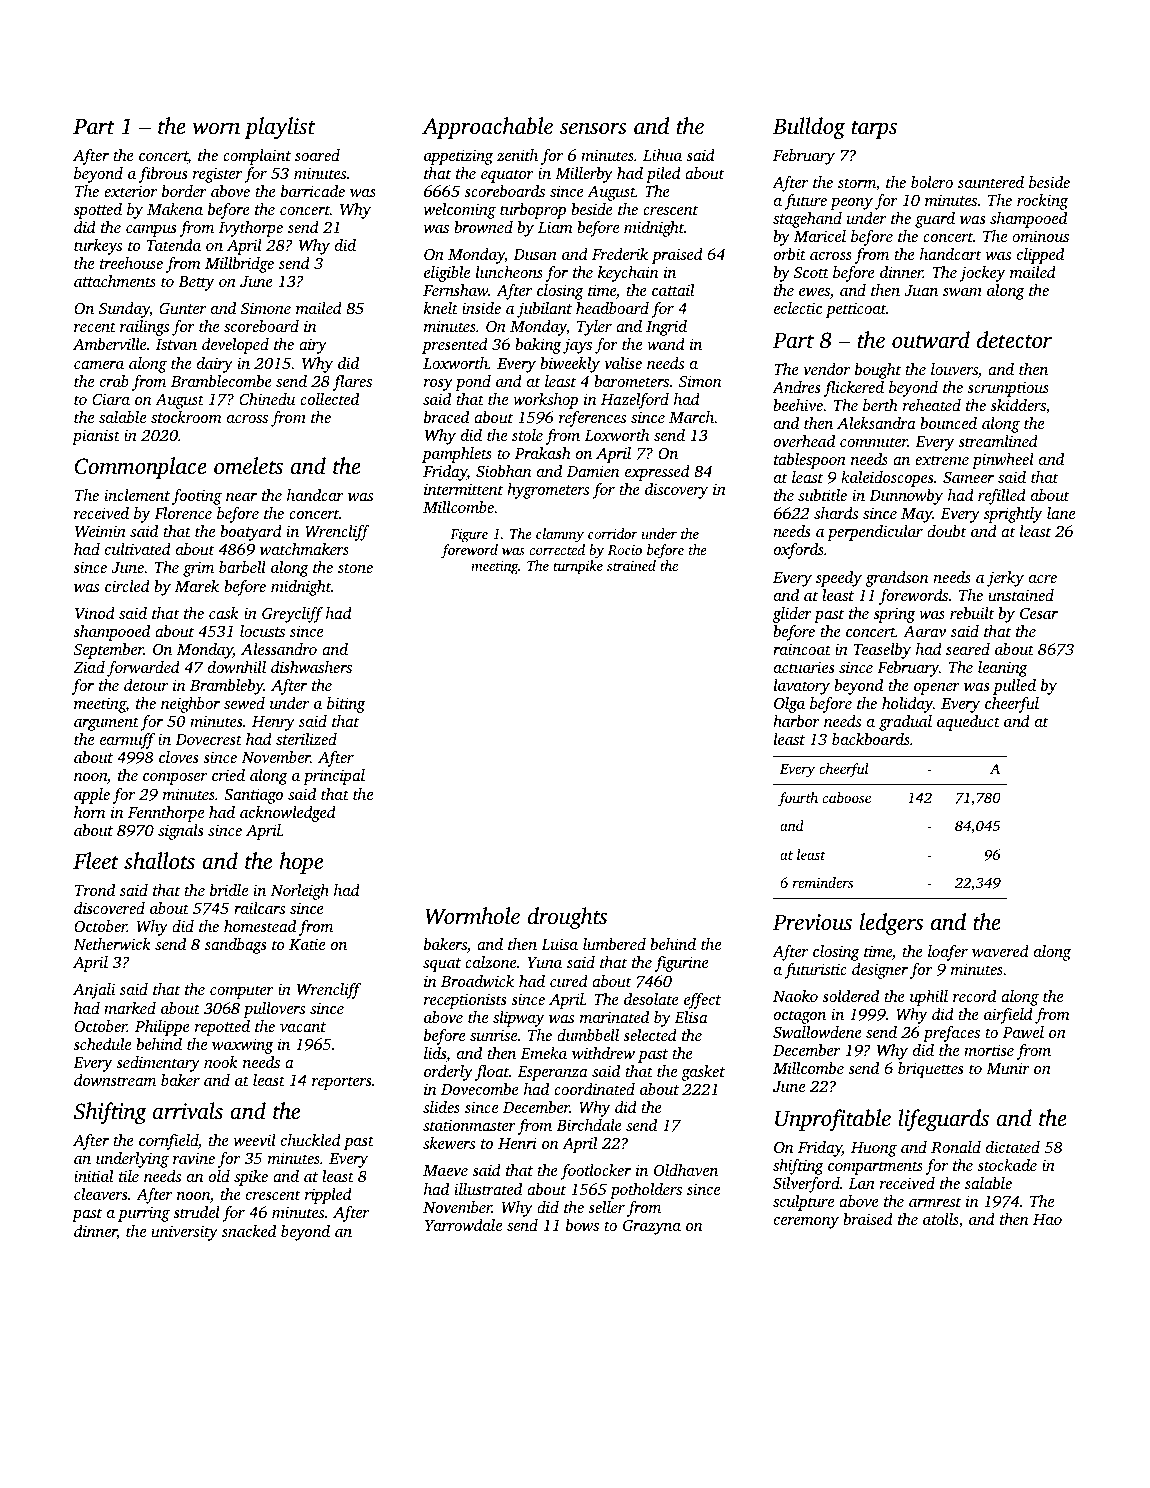 Image resolution: width=1150 pixels, height=1488 pixels. I want to click on Approachable, so click(487, 128).
